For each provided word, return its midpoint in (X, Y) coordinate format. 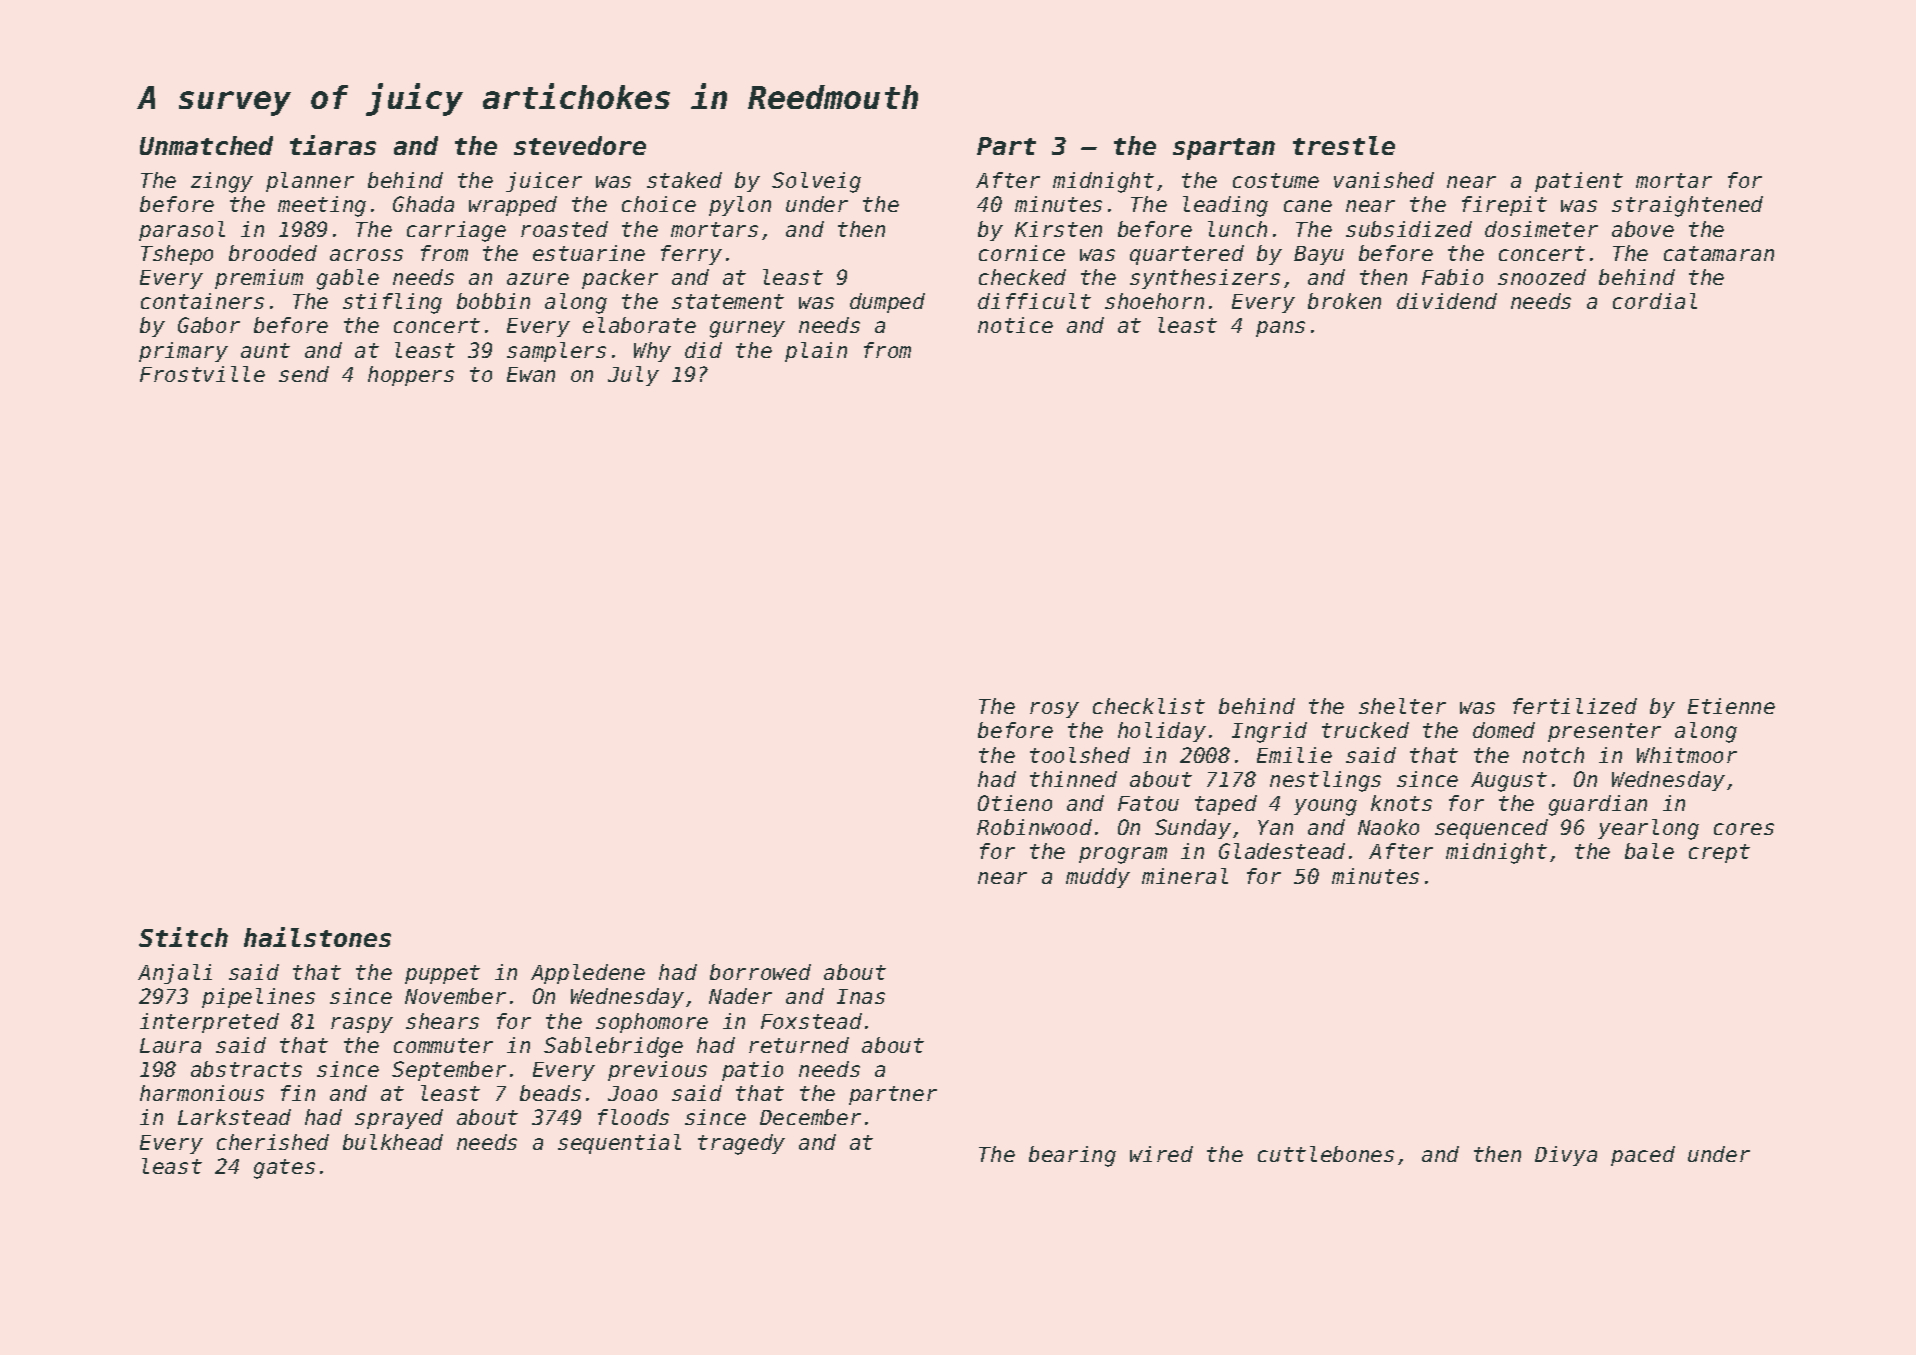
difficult (1034, 301)
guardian (1598, 805)
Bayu (1319, 255)
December (810, 1117)
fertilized (1575, 706)
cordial (1655, 301)
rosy (1054, 710)
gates (284, 1169)
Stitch (183, 937)
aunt (265, 350)
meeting (322, 206)
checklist (1149, 706)
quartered (1187, 255)
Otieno (1015, 803)
